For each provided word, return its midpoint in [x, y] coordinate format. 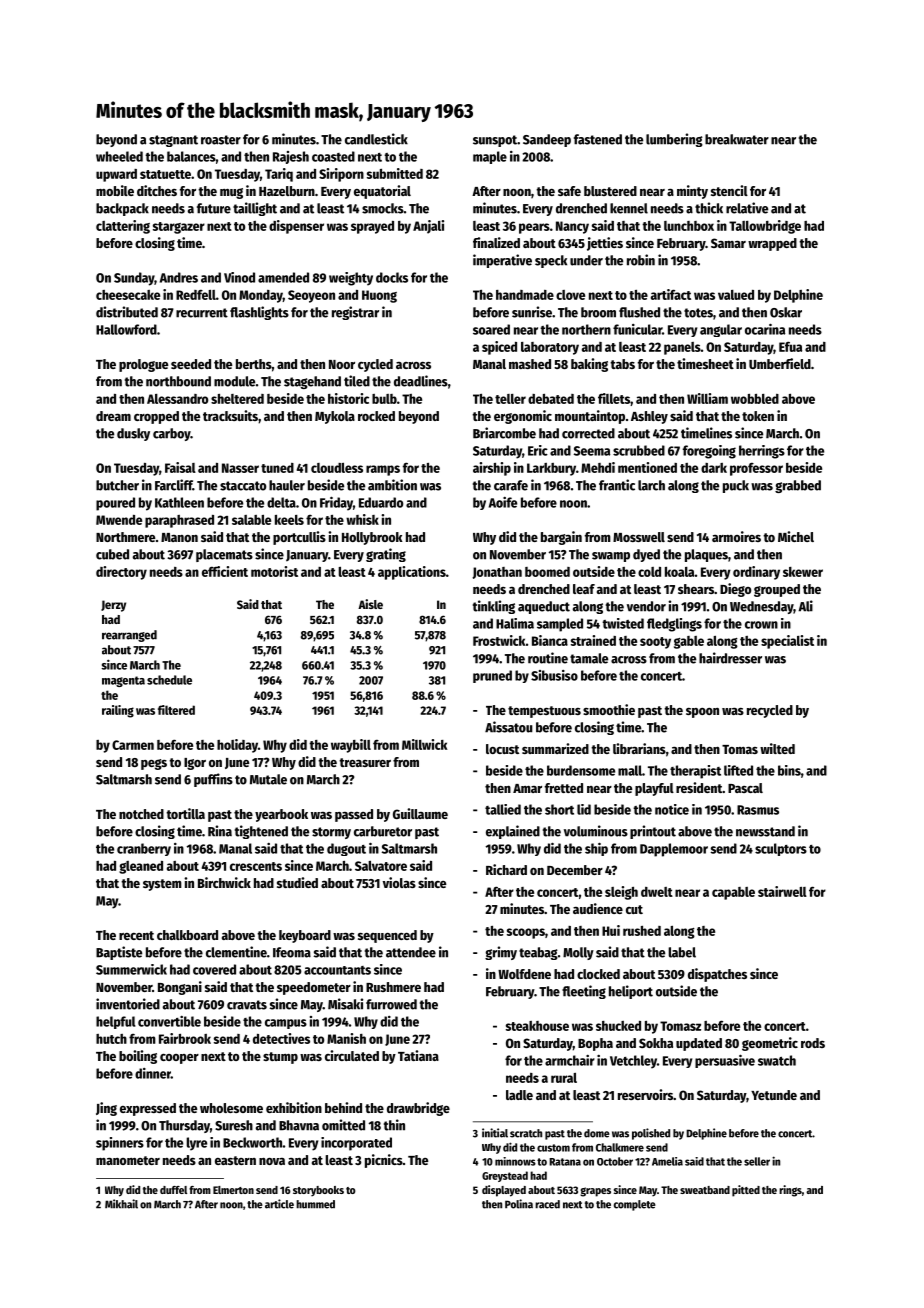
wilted [777, 748]
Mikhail [121, 1204]
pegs [154, 764]
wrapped [772, 244]
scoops [526, 933]
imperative [502, 261]
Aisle [370, 604]
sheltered [237, 399]
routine [548, 658]
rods [813, 1043]
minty [692, 192]
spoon [702, 713]
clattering [123, 227]
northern [586, 329]
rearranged [129, 636]
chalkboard [187, 935]
